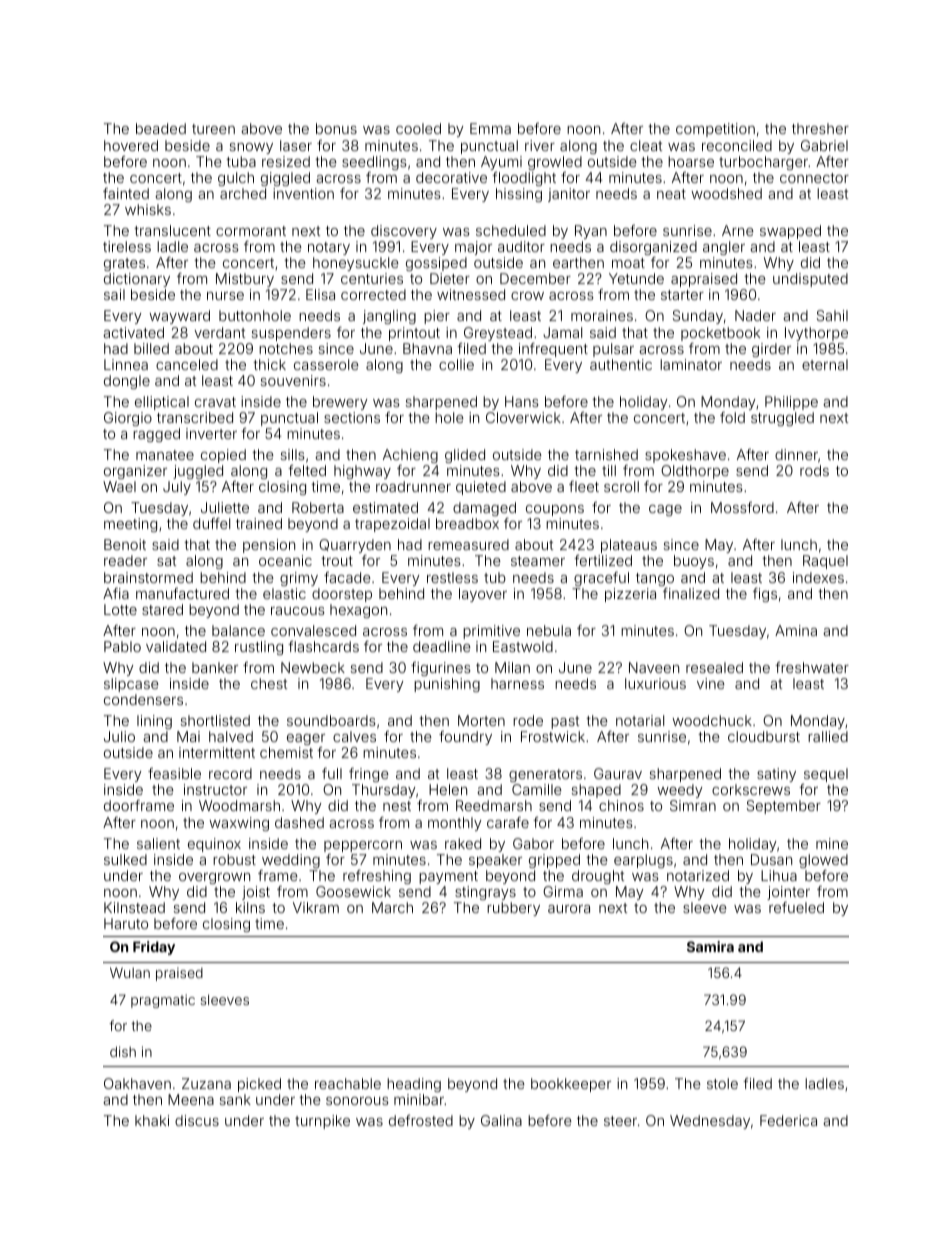  I want to click on Ryan, so click(591, 232).
